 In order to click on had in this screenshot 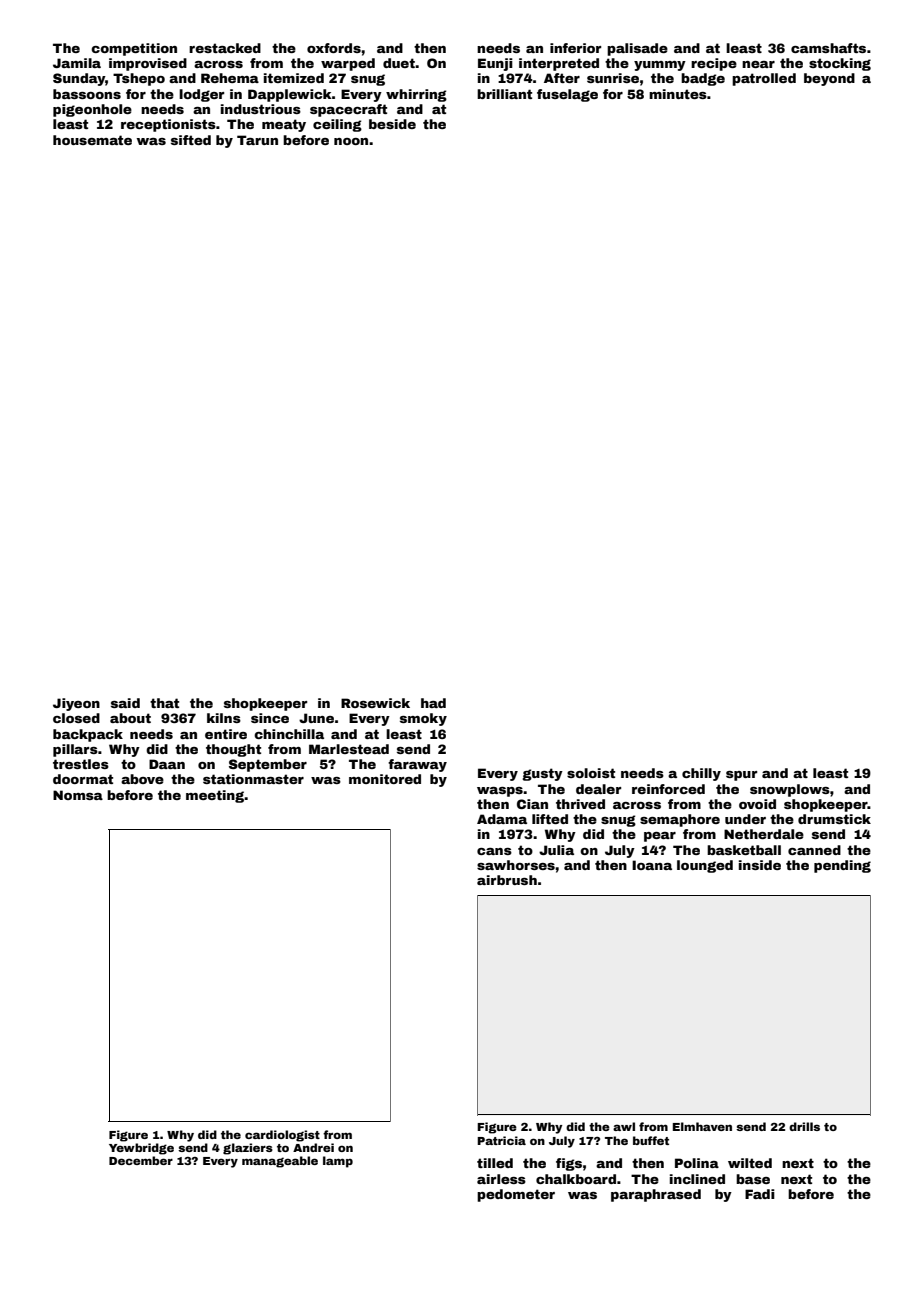, I will do `click(433, 703)`.
